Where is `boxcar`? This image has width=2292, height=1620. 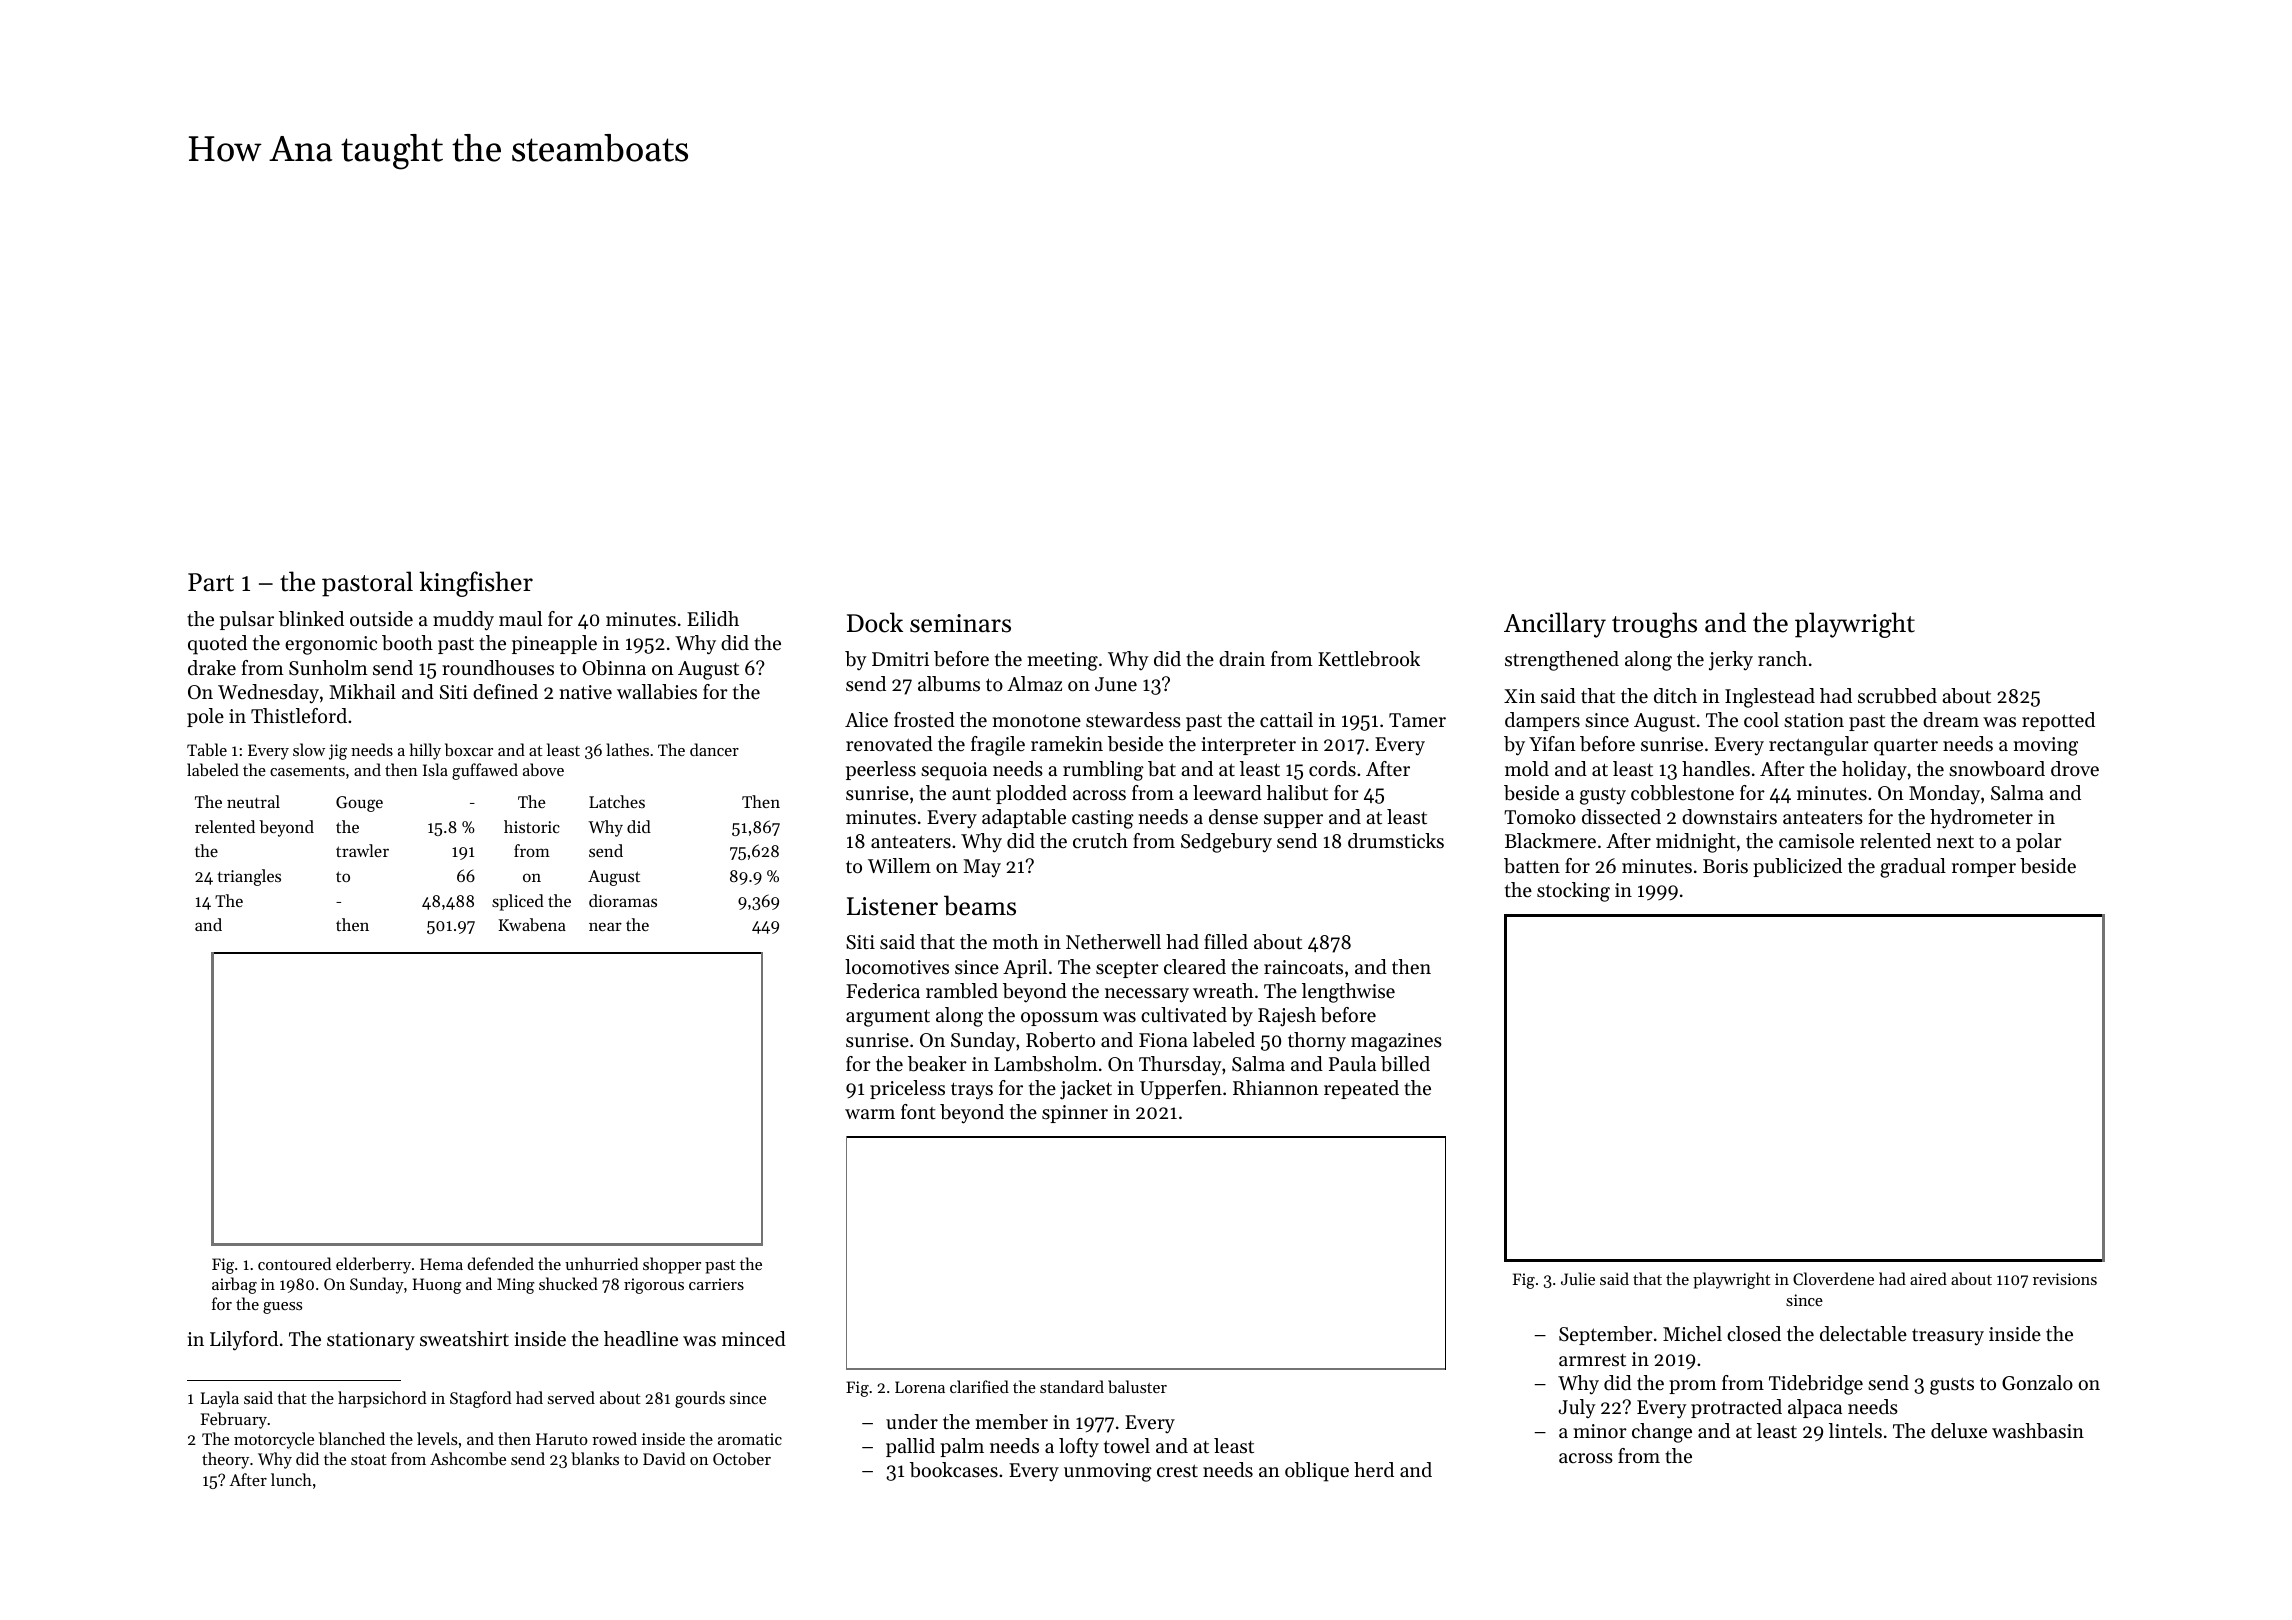
boxcar is located at coordinates (469, 749).
